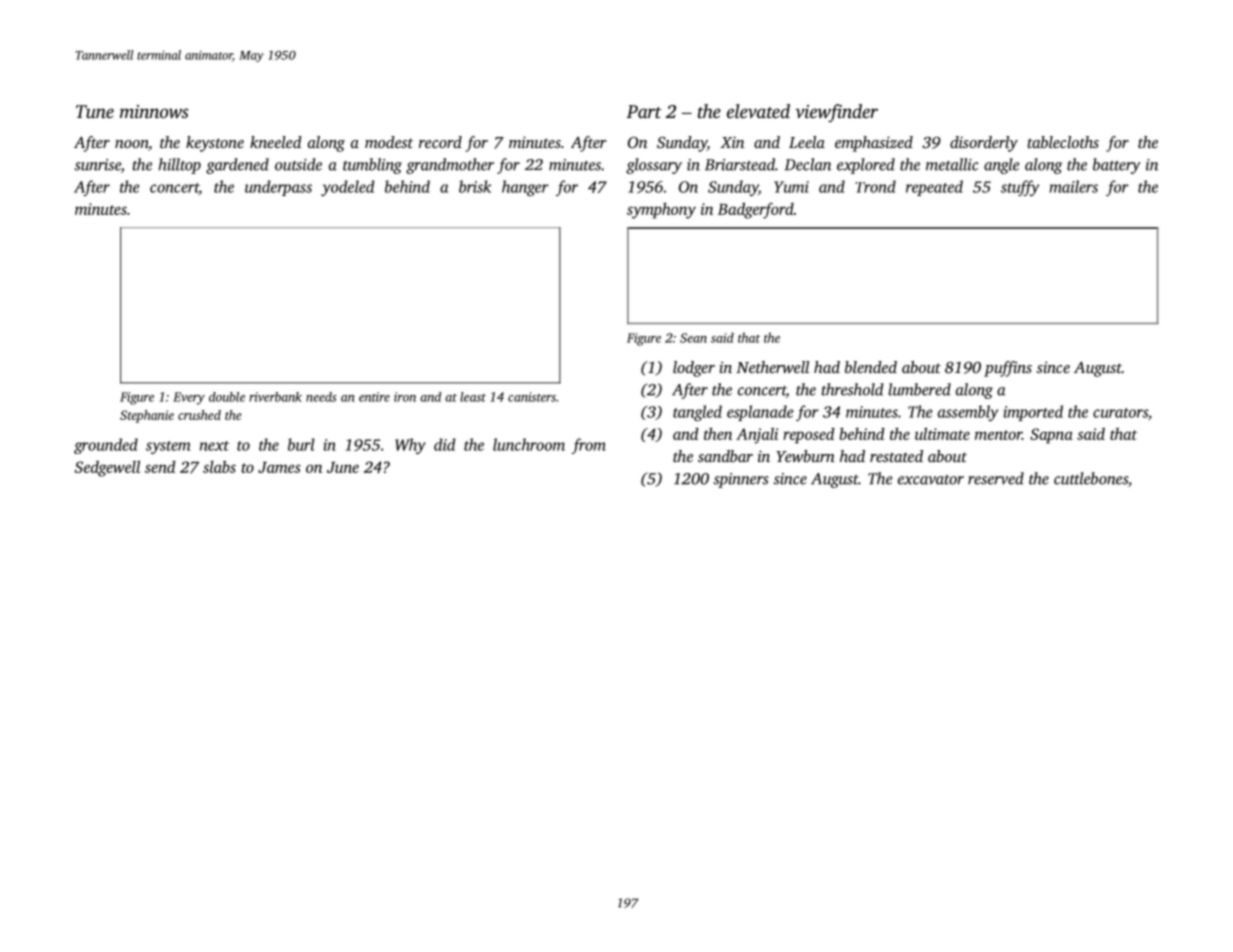 This document has width=1233, height=952. I want to click on Sedgewell, so click(107, 469).
